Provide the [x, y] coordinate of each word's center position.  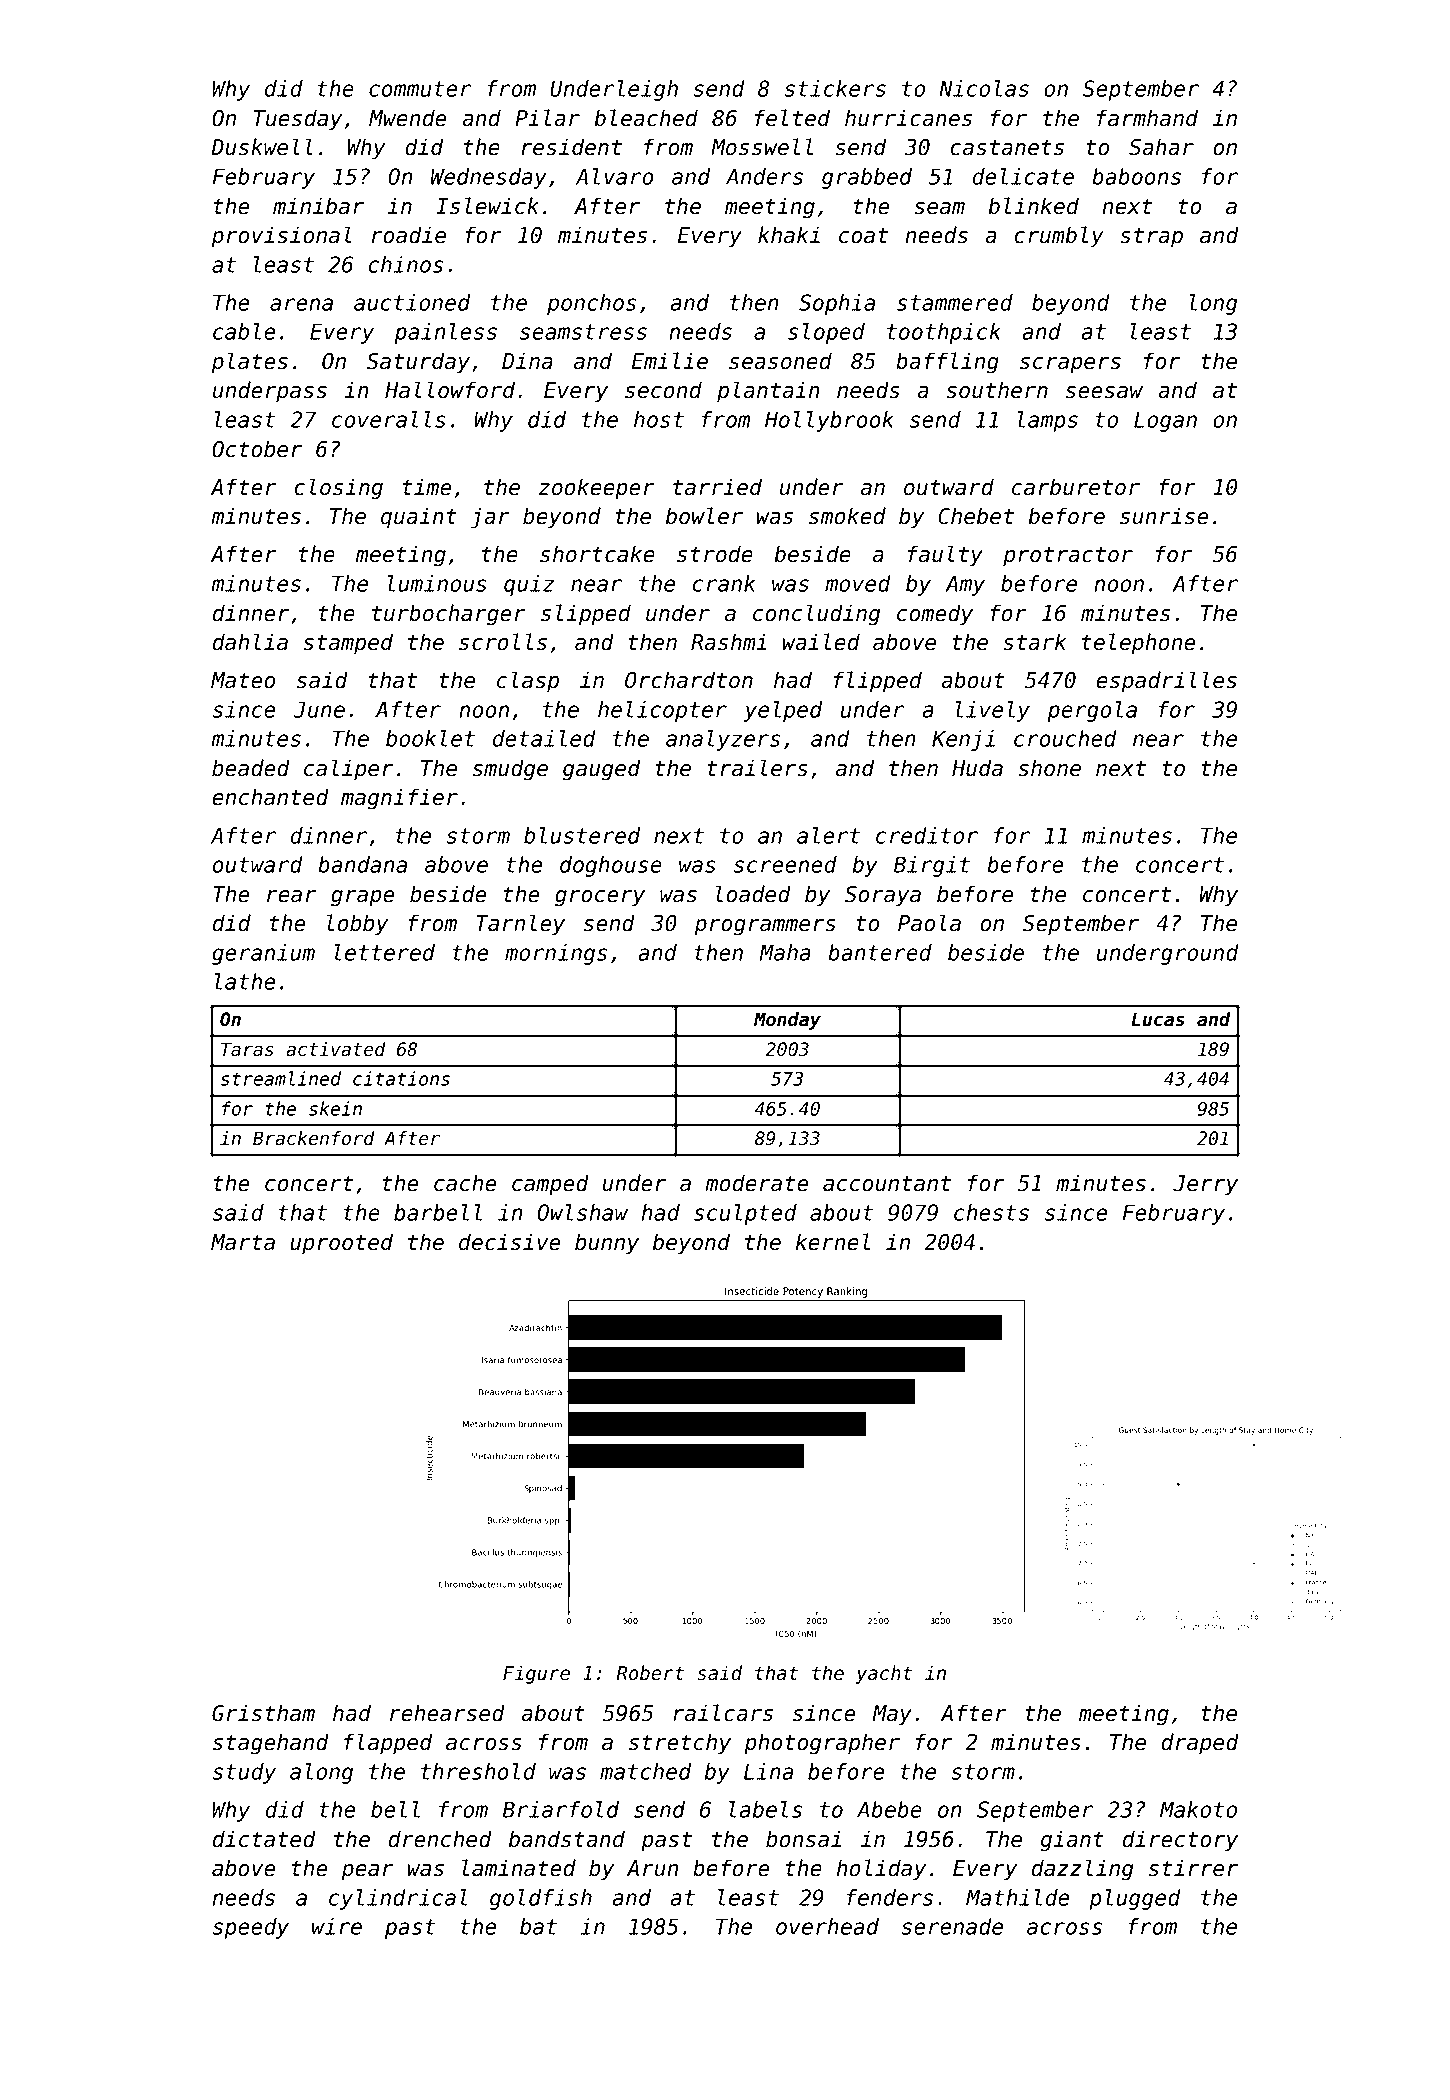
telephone [1139, 644]
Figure [536, 1674]
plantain [768, 392]
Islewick [487, 206]
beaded [251, 768]
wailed [821, 642]
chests [991, 1212]
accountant [887, 1184]
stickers [835, 88]
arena [301, 304]
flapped [388, 1744]
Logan [1165, 421]
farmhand [1147, 118]
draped [1200, 1744]
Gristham [263, 1713]
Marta [243, 1242]
